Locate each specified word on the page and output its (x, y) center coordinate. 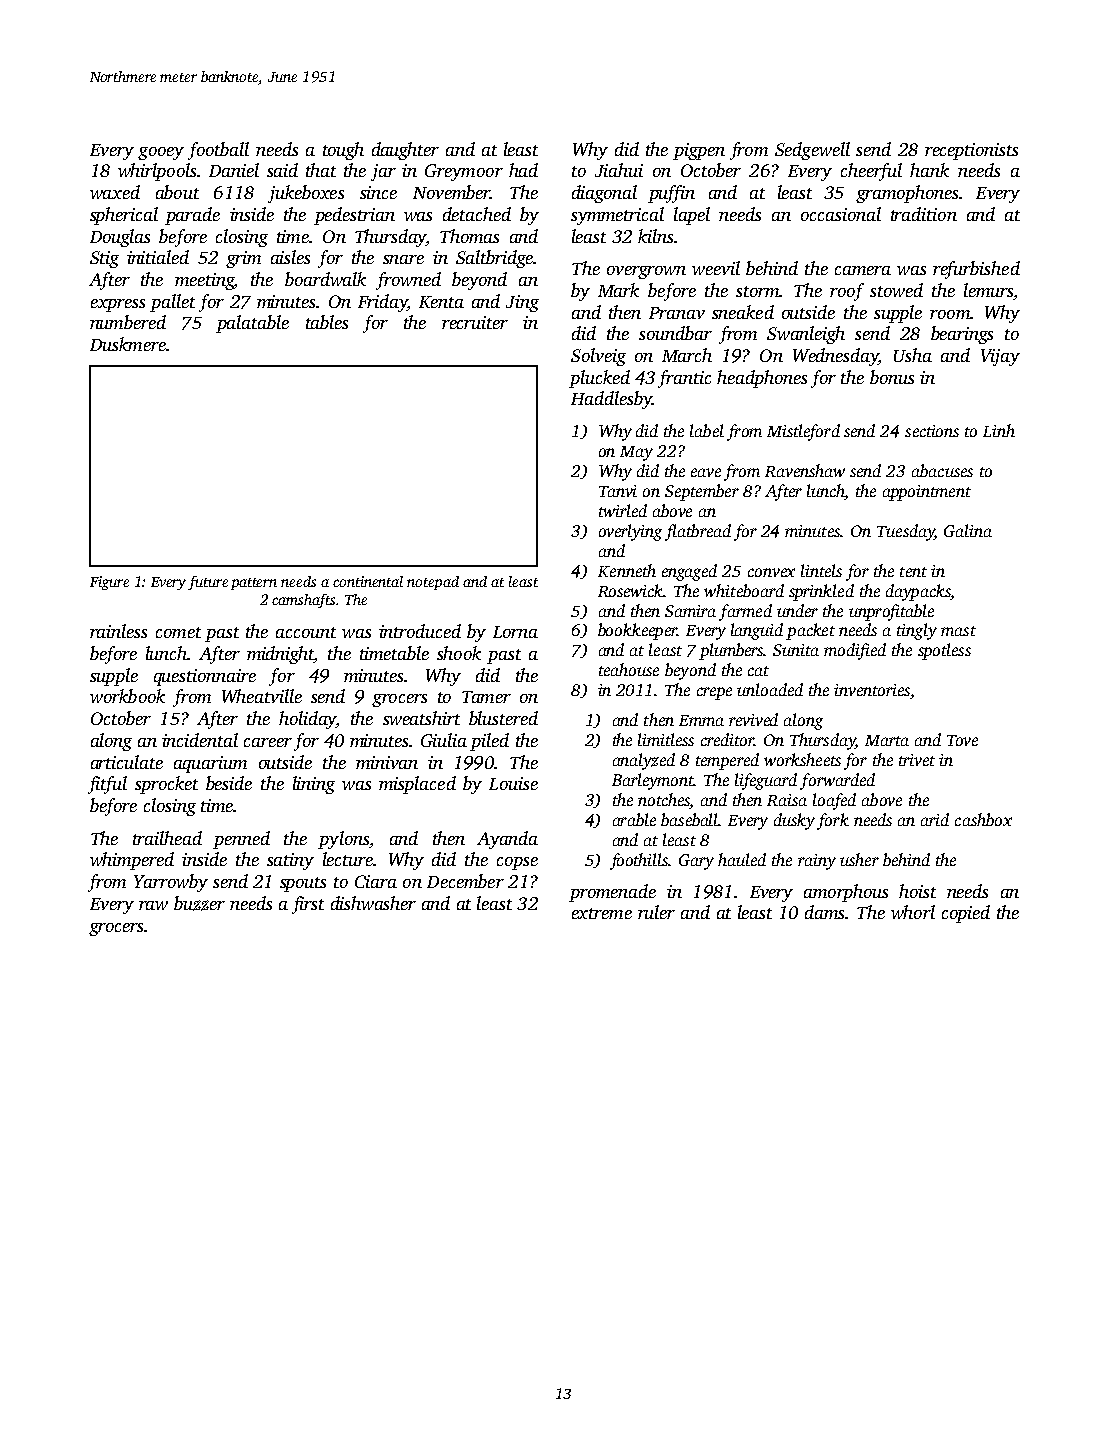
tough (343, 151)
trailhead (167, 838)
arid (935, 819)
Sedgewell (812, 151)
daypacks (918, 592)
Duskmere (128, 344)
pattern (254, 584)
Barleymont (653, 781)
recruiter (475, 322)
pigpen (699, 151)
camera (863, 270)
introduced (420, 631)
